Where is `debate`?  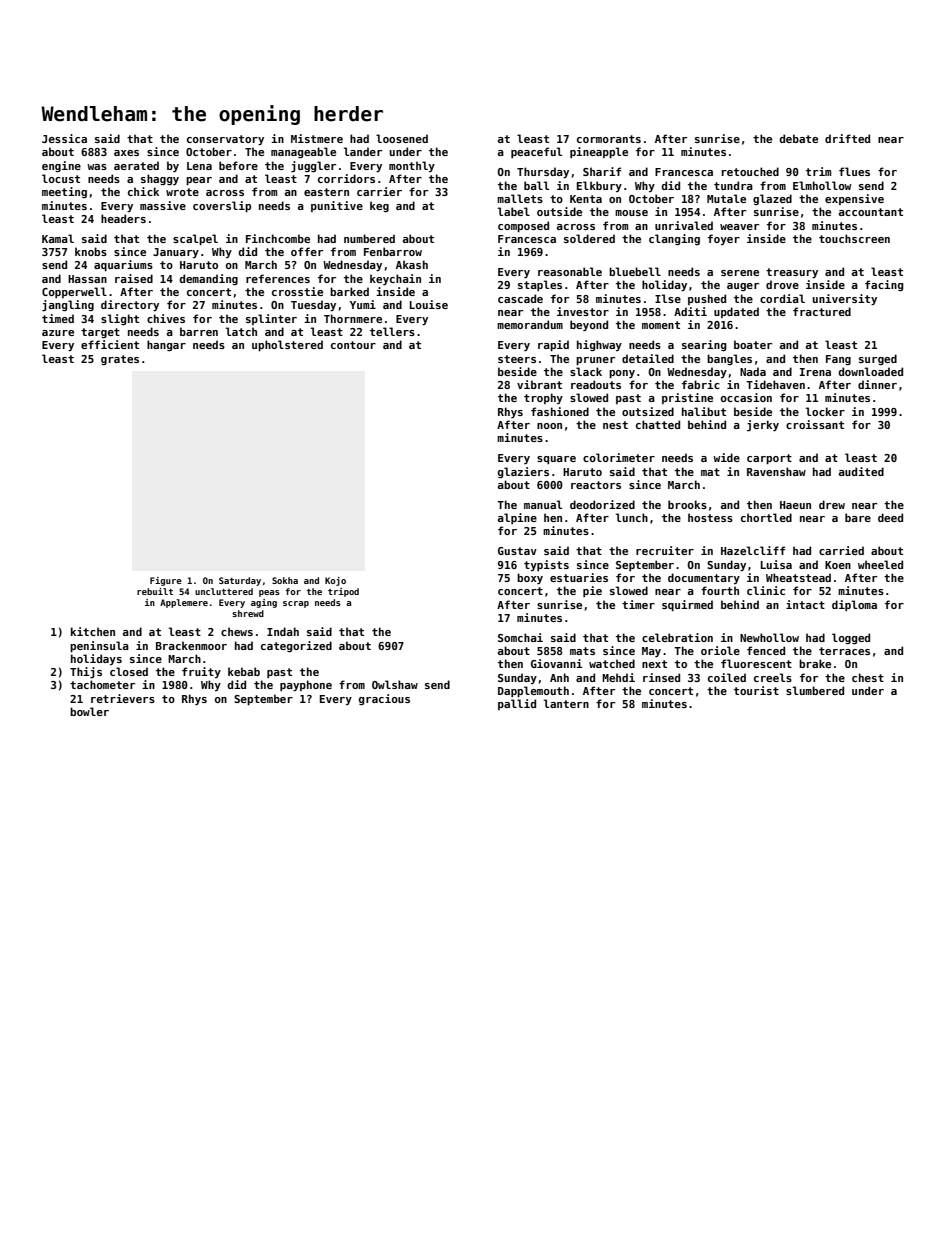
debate is located at coordinates (798, 138).
